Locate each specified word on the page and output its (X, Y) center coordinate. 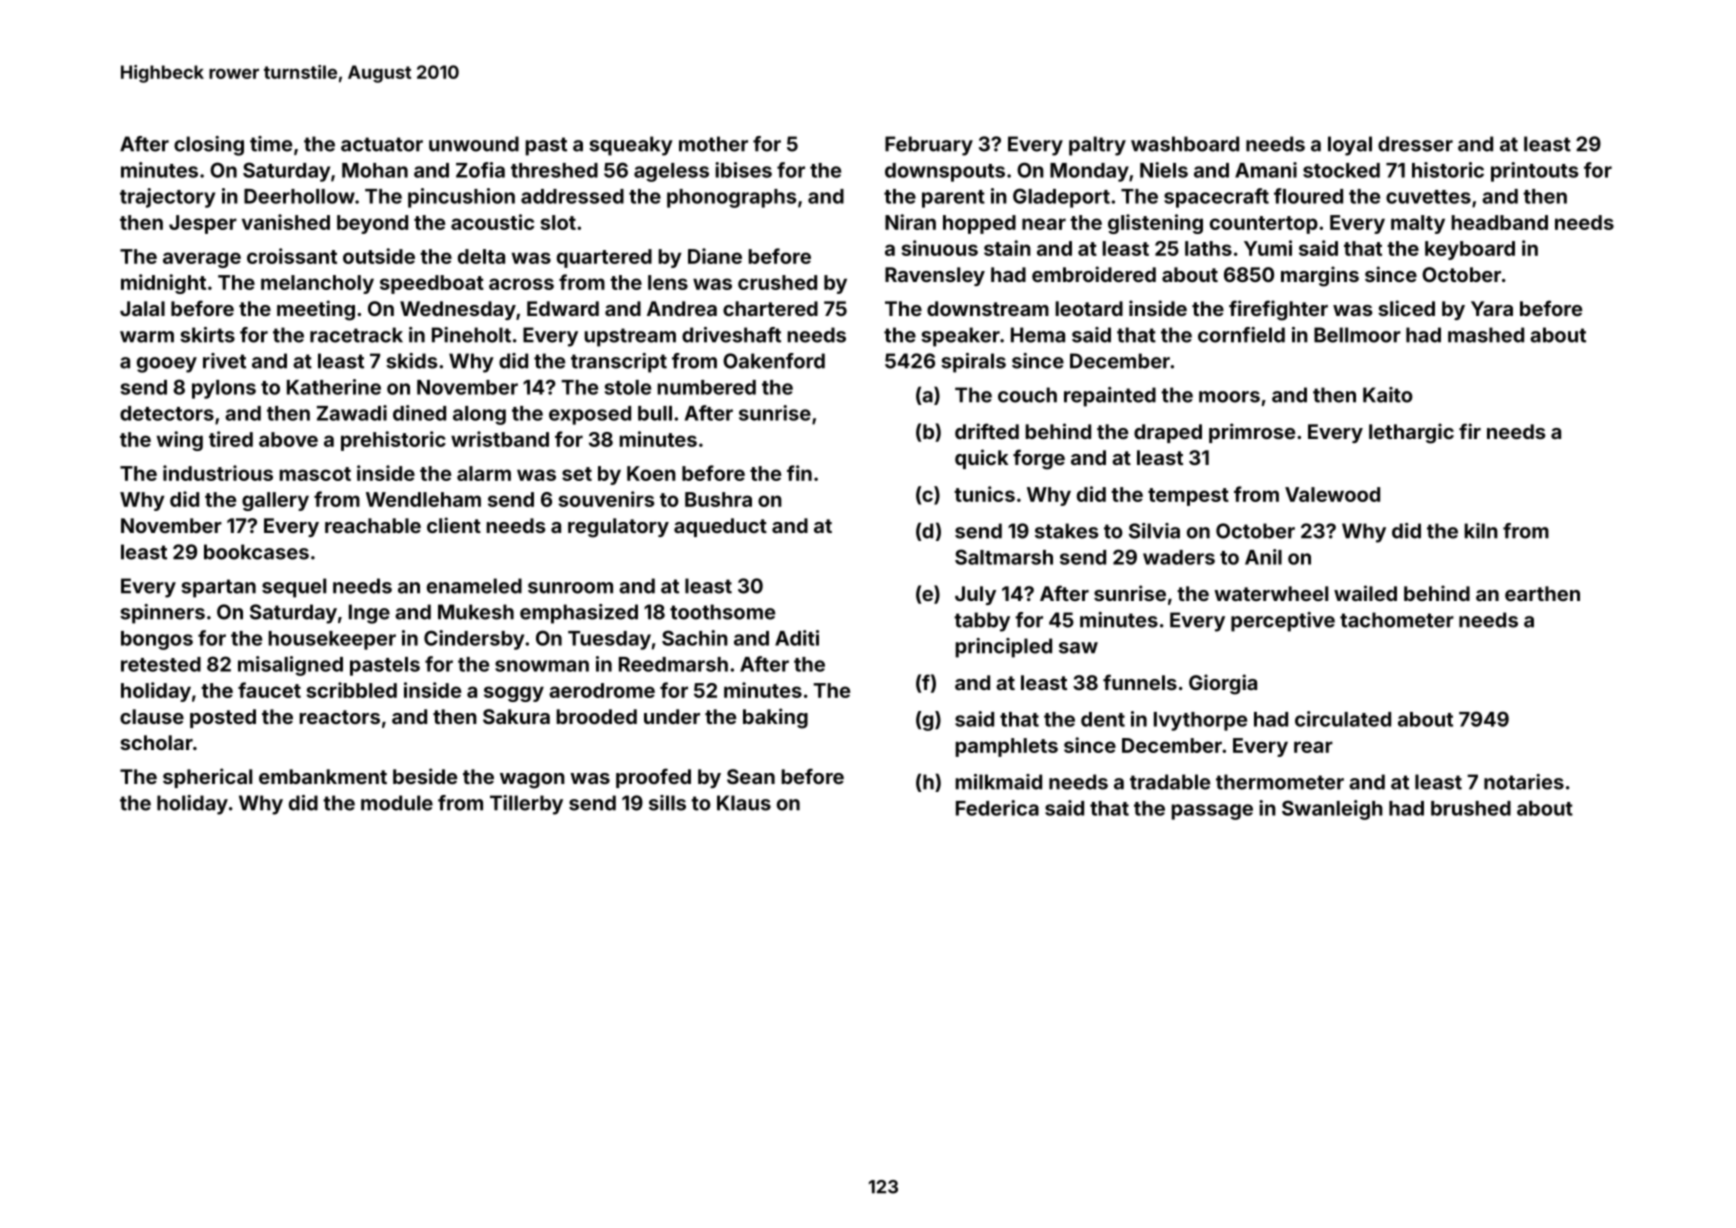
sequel (294, 588)
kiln (1481, 531)
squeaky (631, 146)
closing (209, 146)
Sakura (516, 716)
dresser (1415, 144)
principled (1003, 648)
